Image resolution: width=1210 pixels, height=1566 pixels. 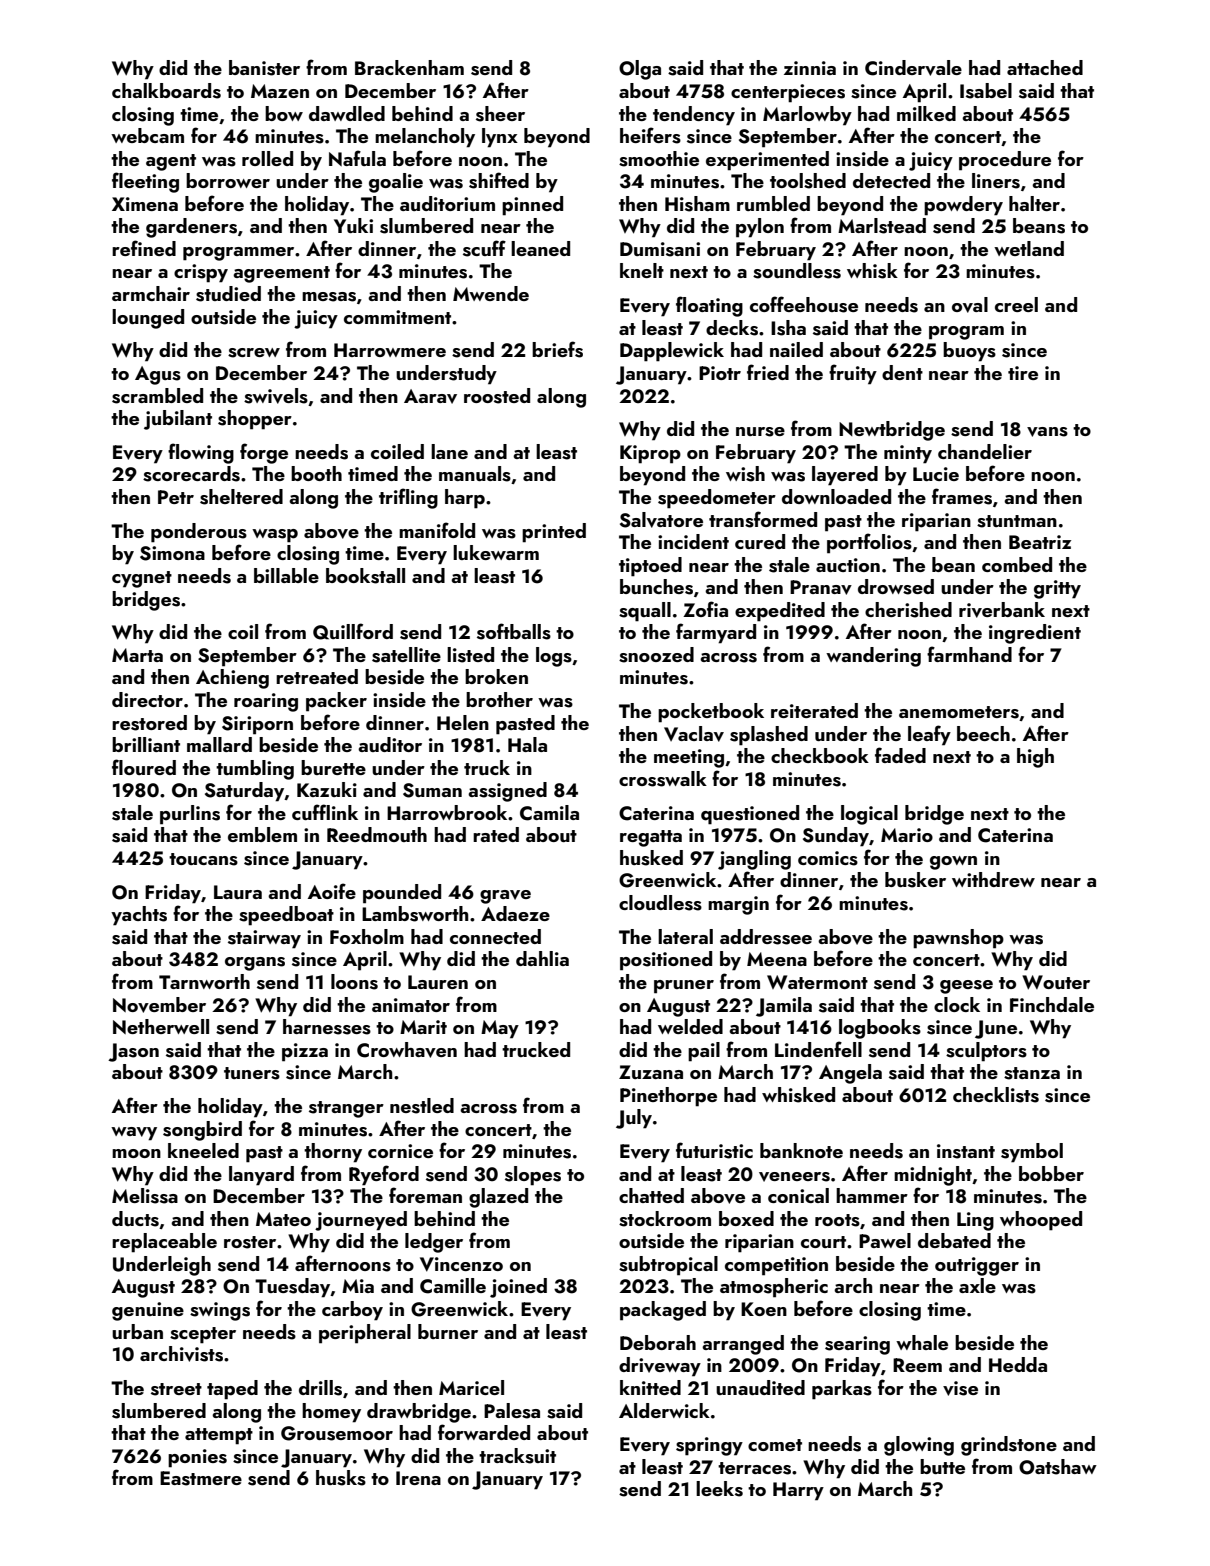 What do you see at coordinates (1018, 1364) in the image?
I see `Hedda` at bounding box center [1018, 1364].
